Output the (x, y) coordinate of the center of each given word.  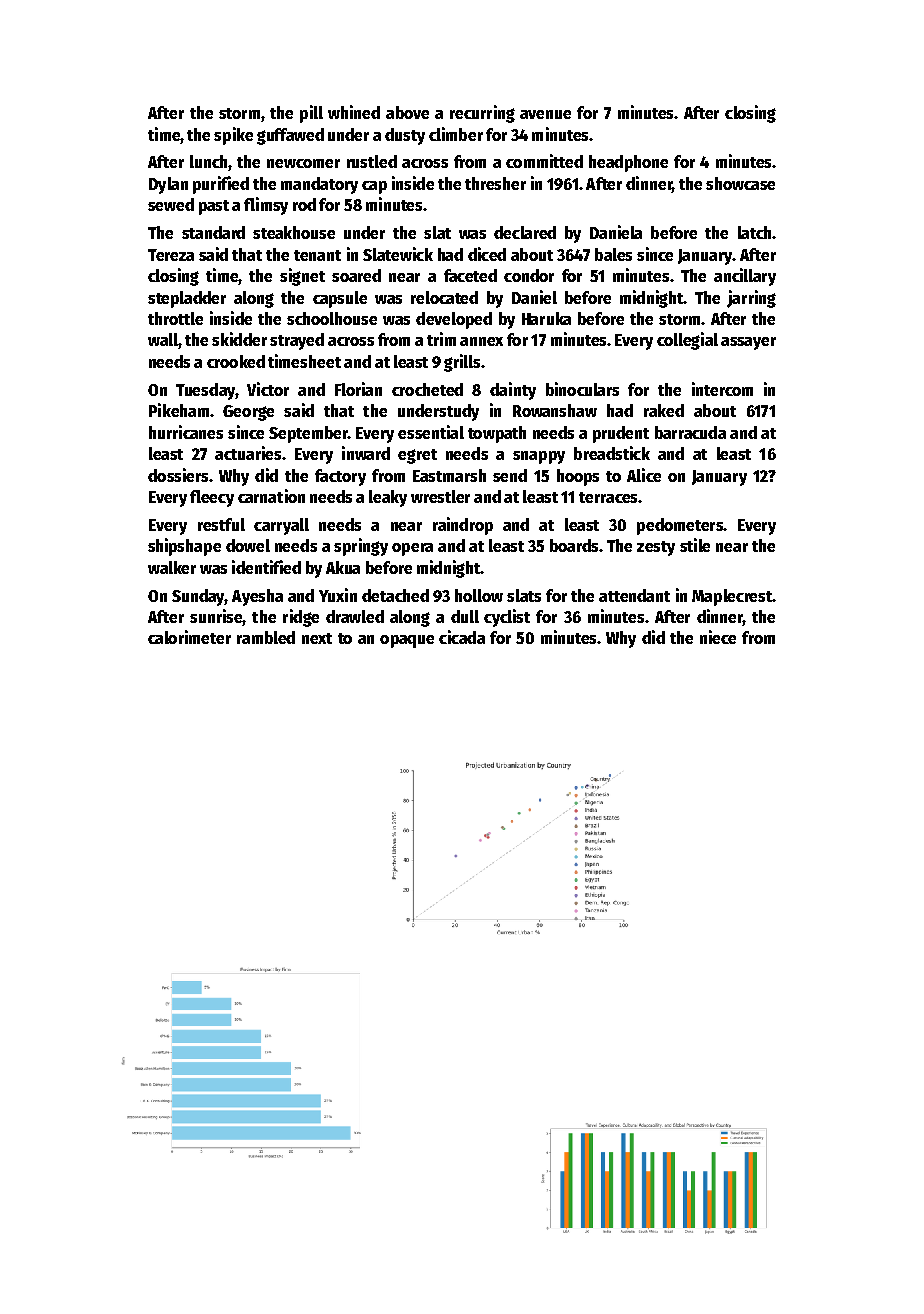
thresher (495, 183)
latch (754, 232)
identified (266, 567)
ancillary (745, 277)
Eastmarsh (449, 475)
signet (302, 277)
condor (529, 275)
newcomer (303, 163)
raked (664, 410)
